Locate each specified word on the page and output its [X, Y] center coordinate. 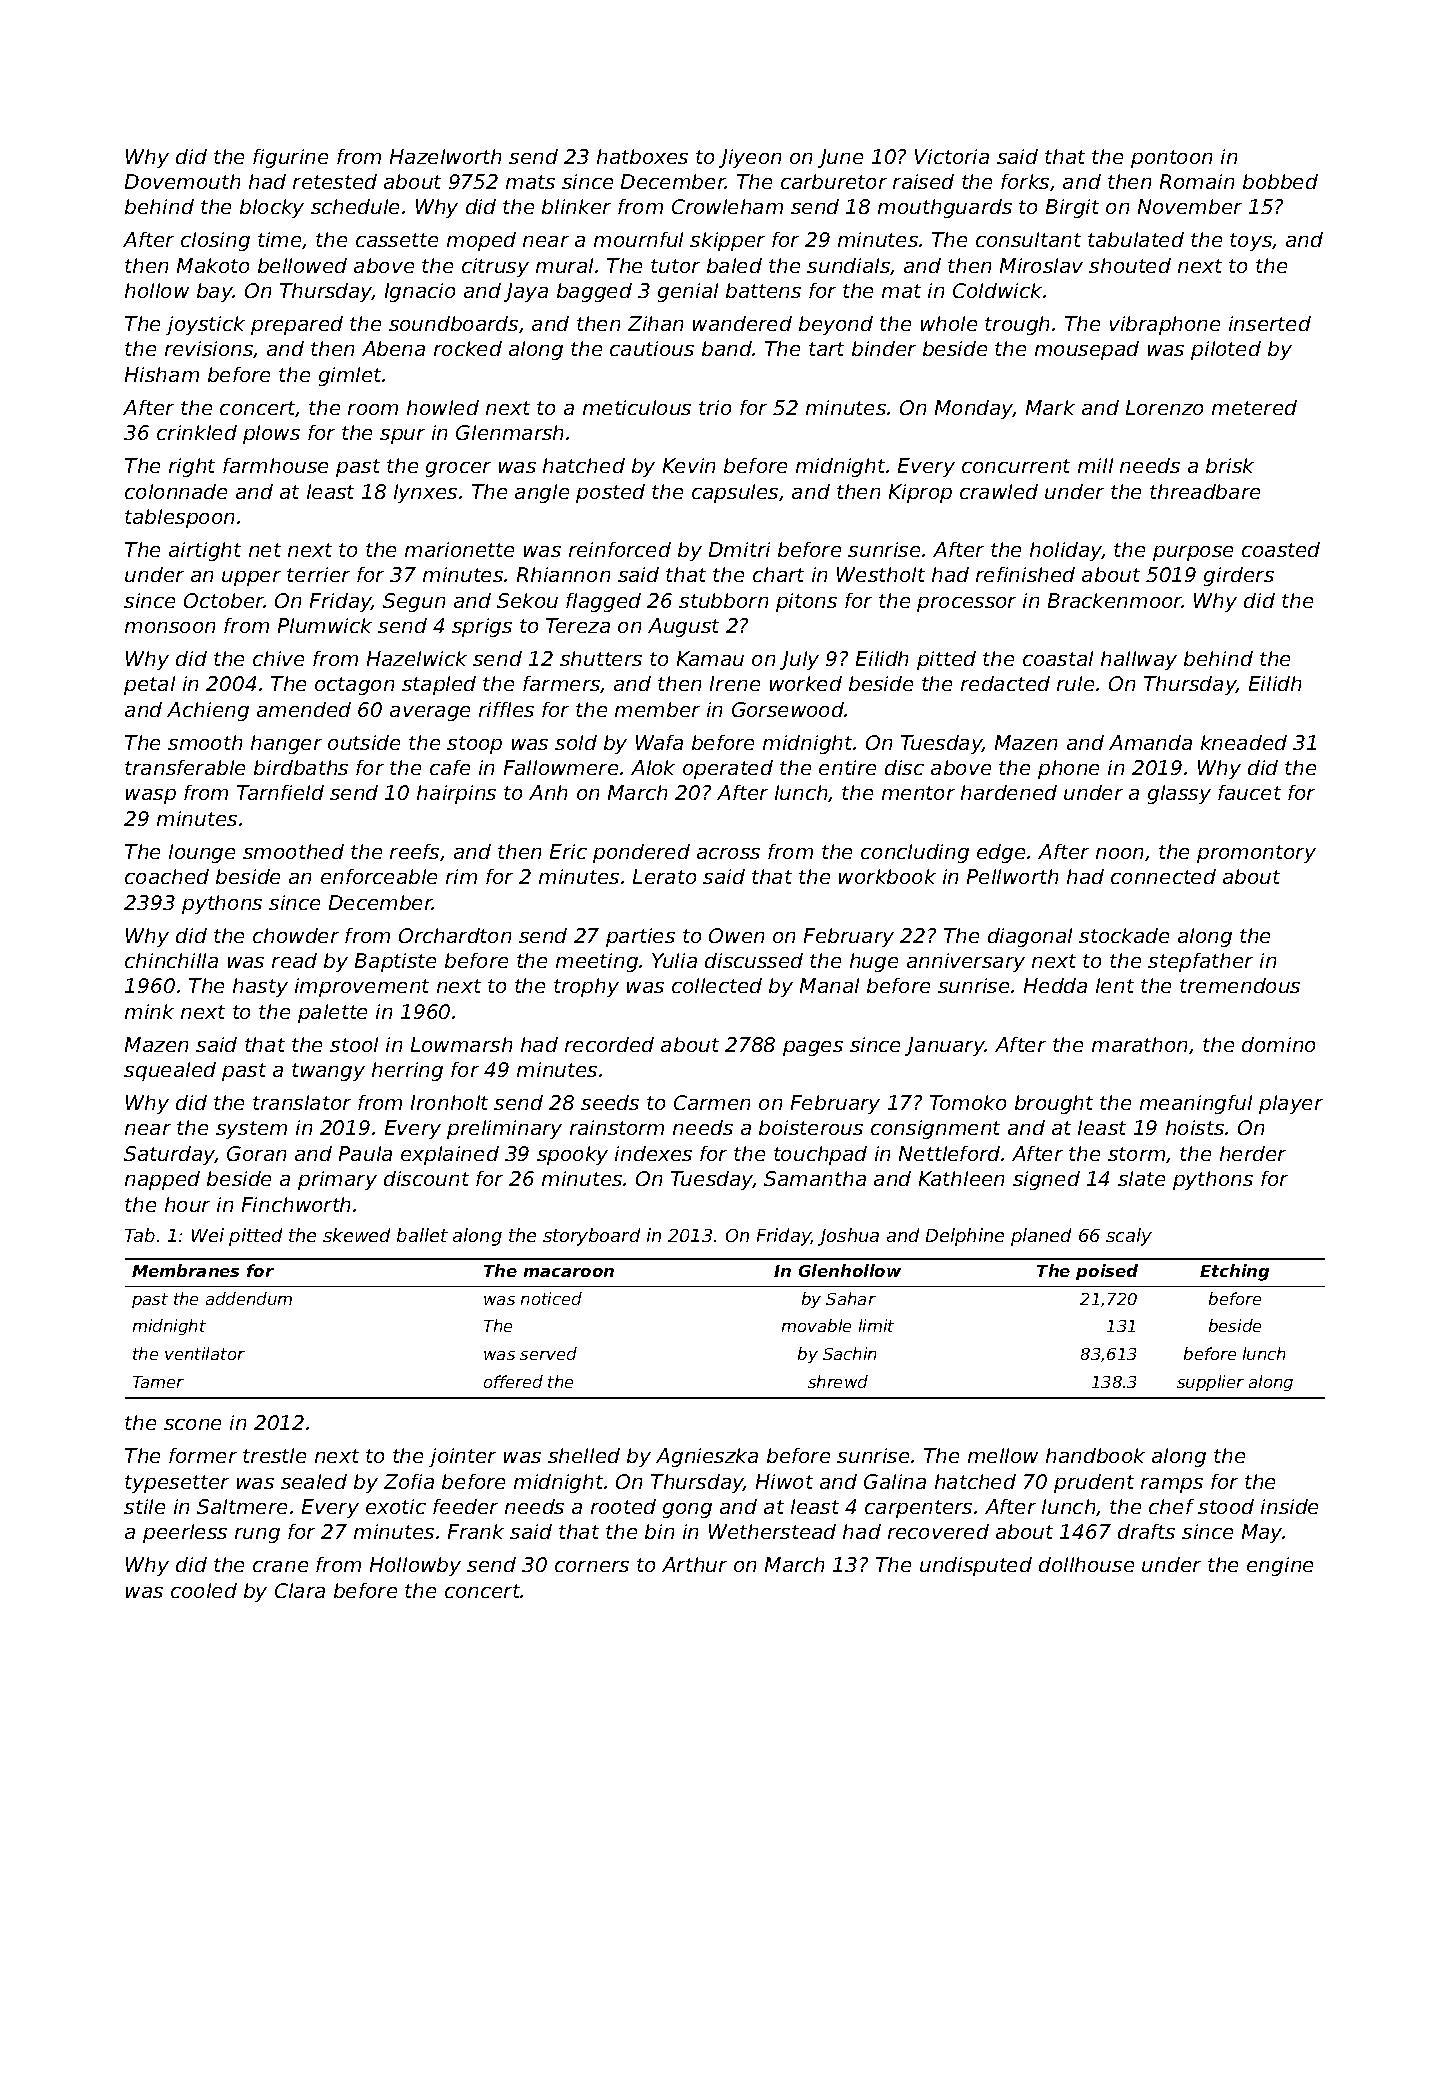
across [728, 853]
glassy [1179, 794]
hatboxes [642, 156]
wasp [151, 796]
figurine [290, 158]
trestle [274, 1455]
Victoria [952, 156]
